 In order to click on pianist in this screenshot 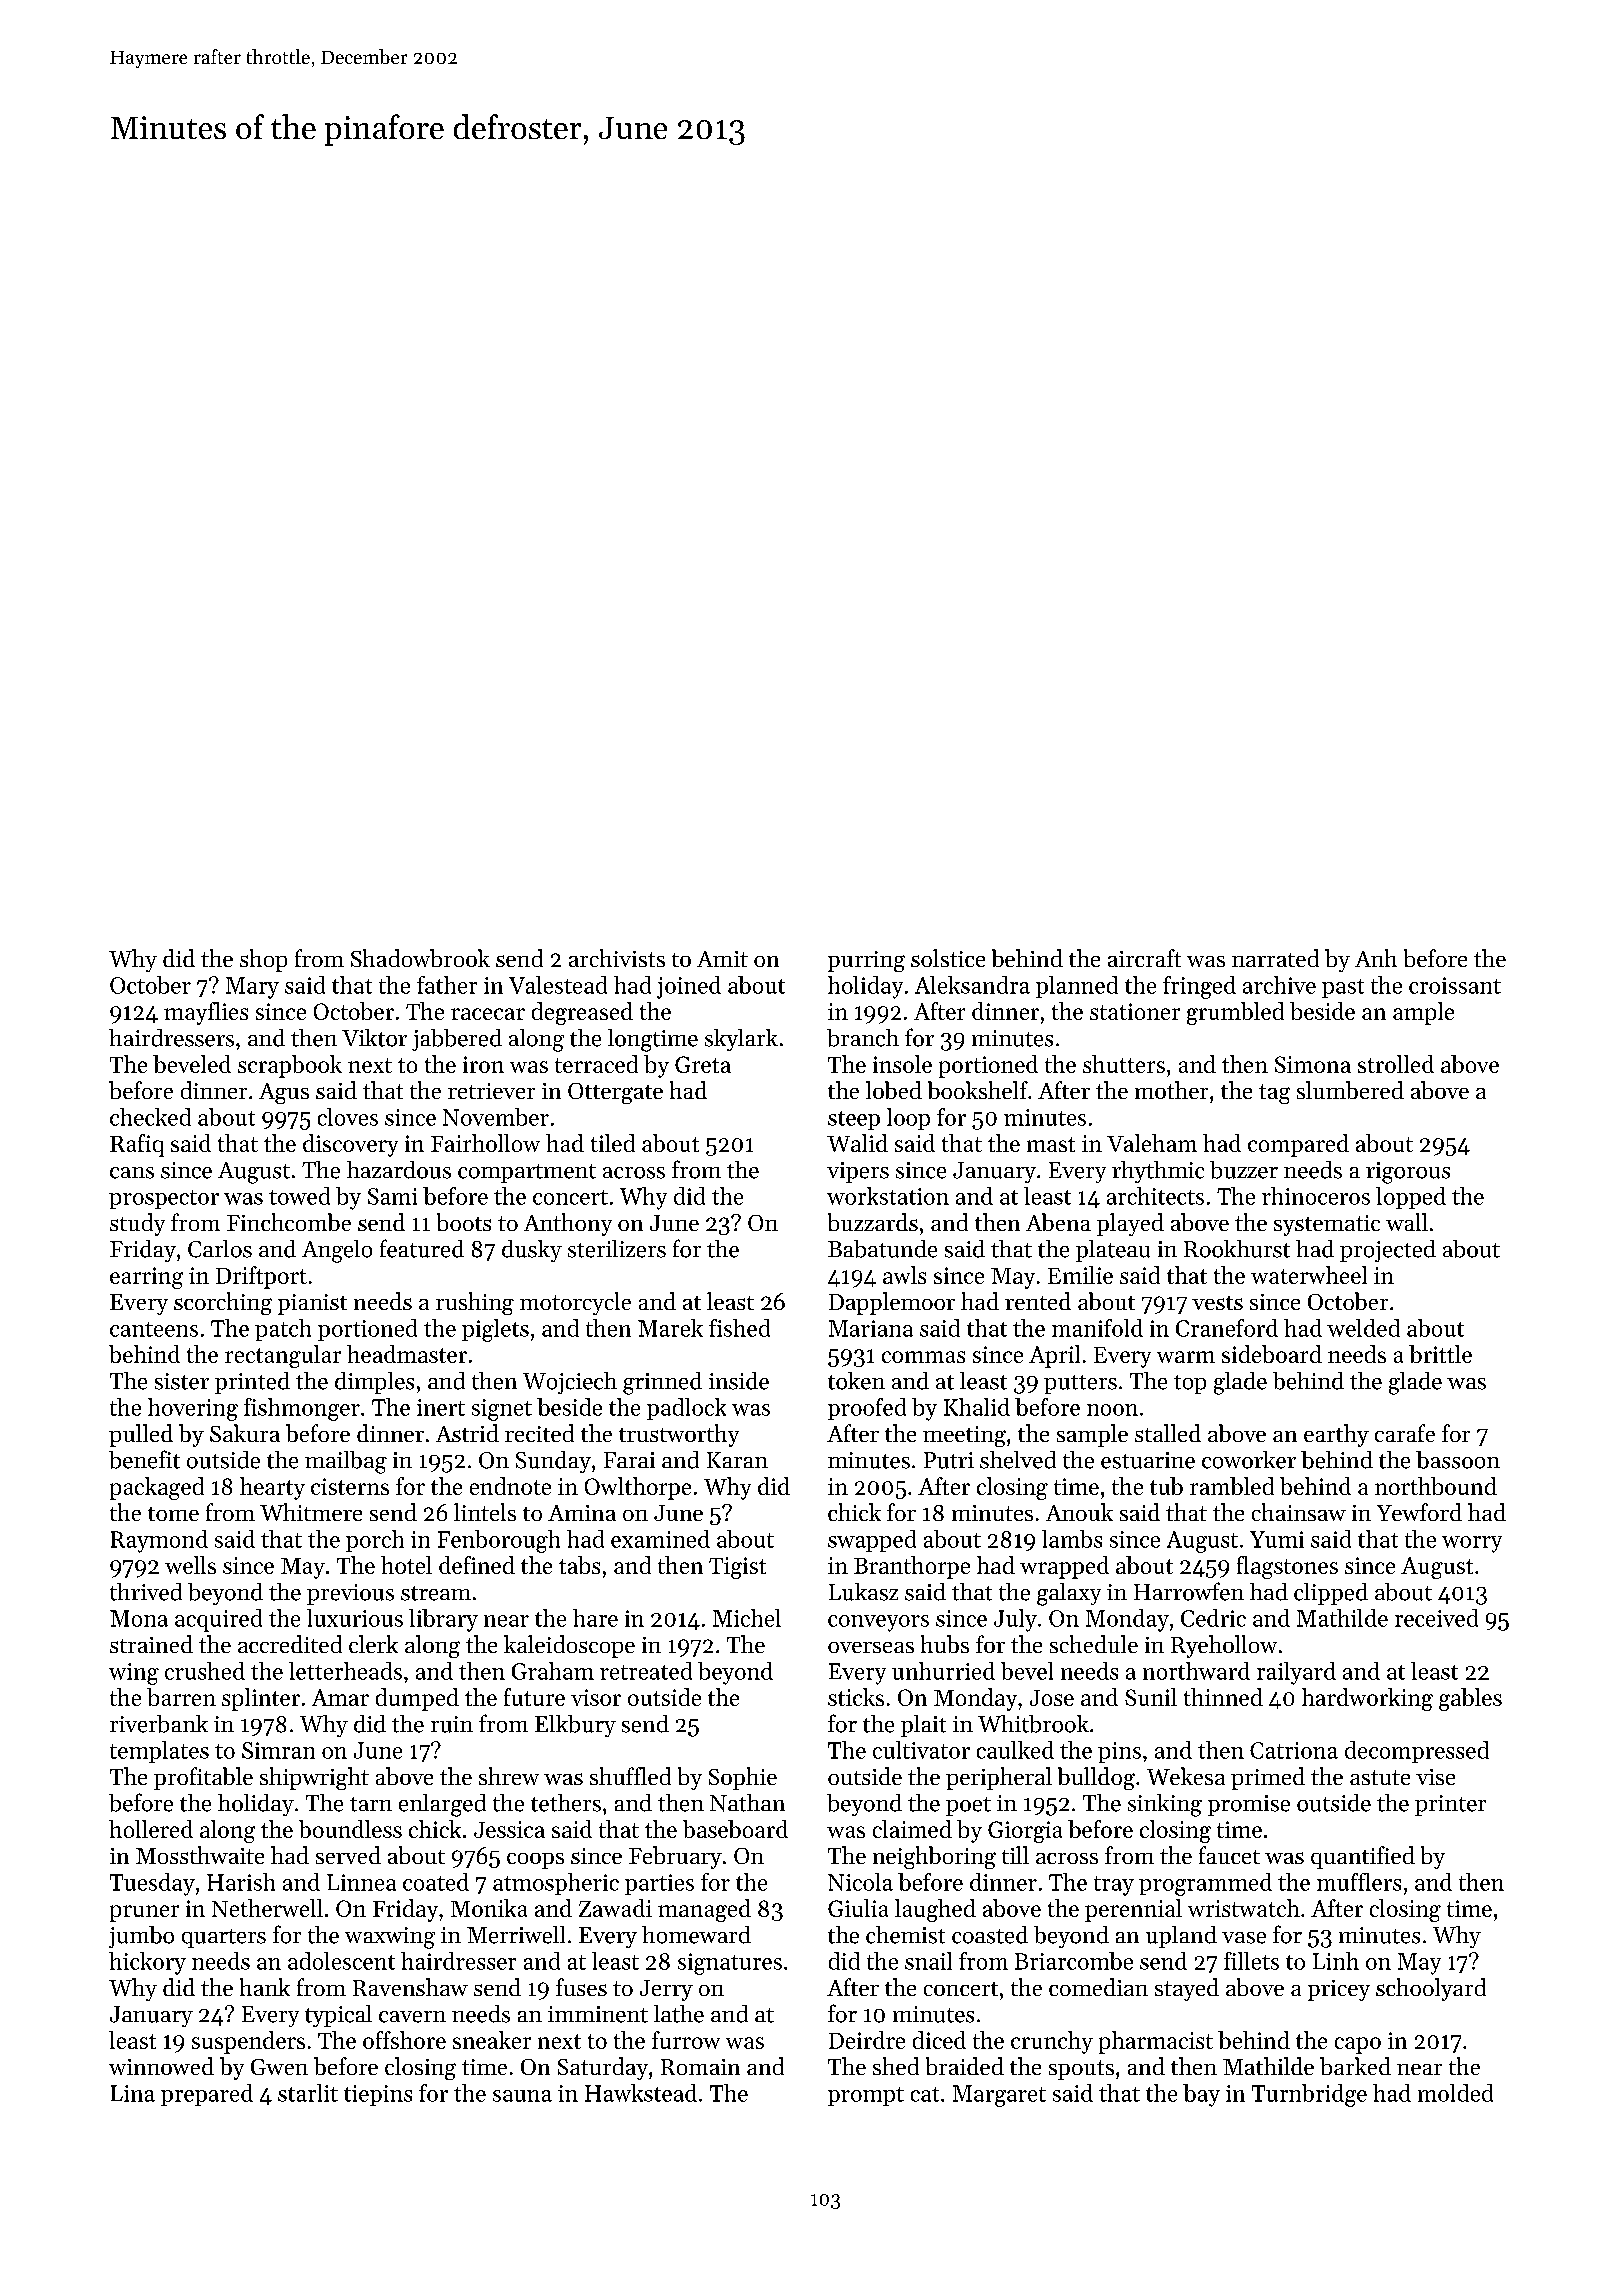, I will do `click(312, 1304)`.
